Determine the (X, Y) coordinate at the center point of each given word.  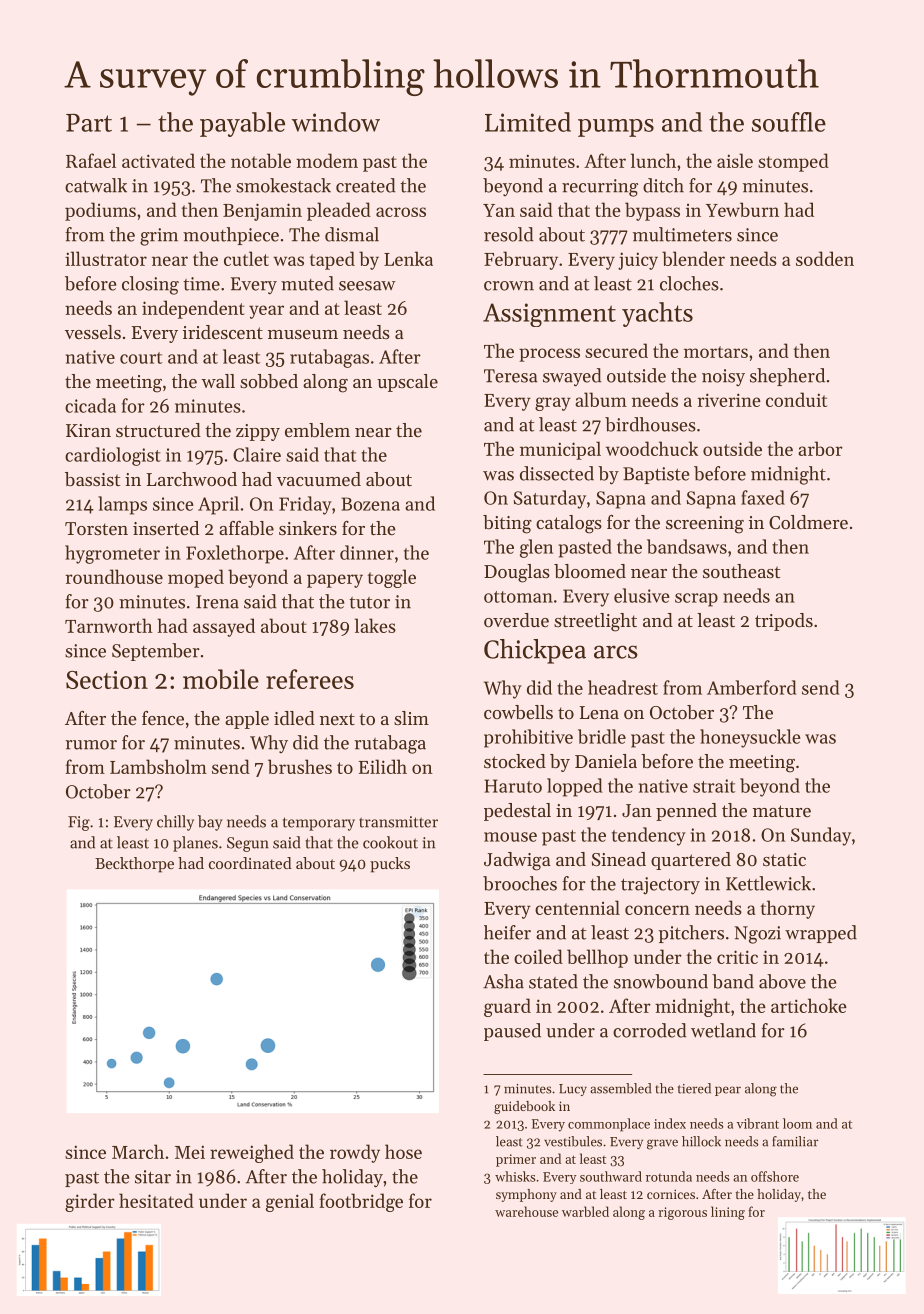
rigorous (682, 1213)
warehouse (526, 1211)
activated (158, 160)
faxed (763, 497)
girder (90, 1202)
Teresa (511, 376)
